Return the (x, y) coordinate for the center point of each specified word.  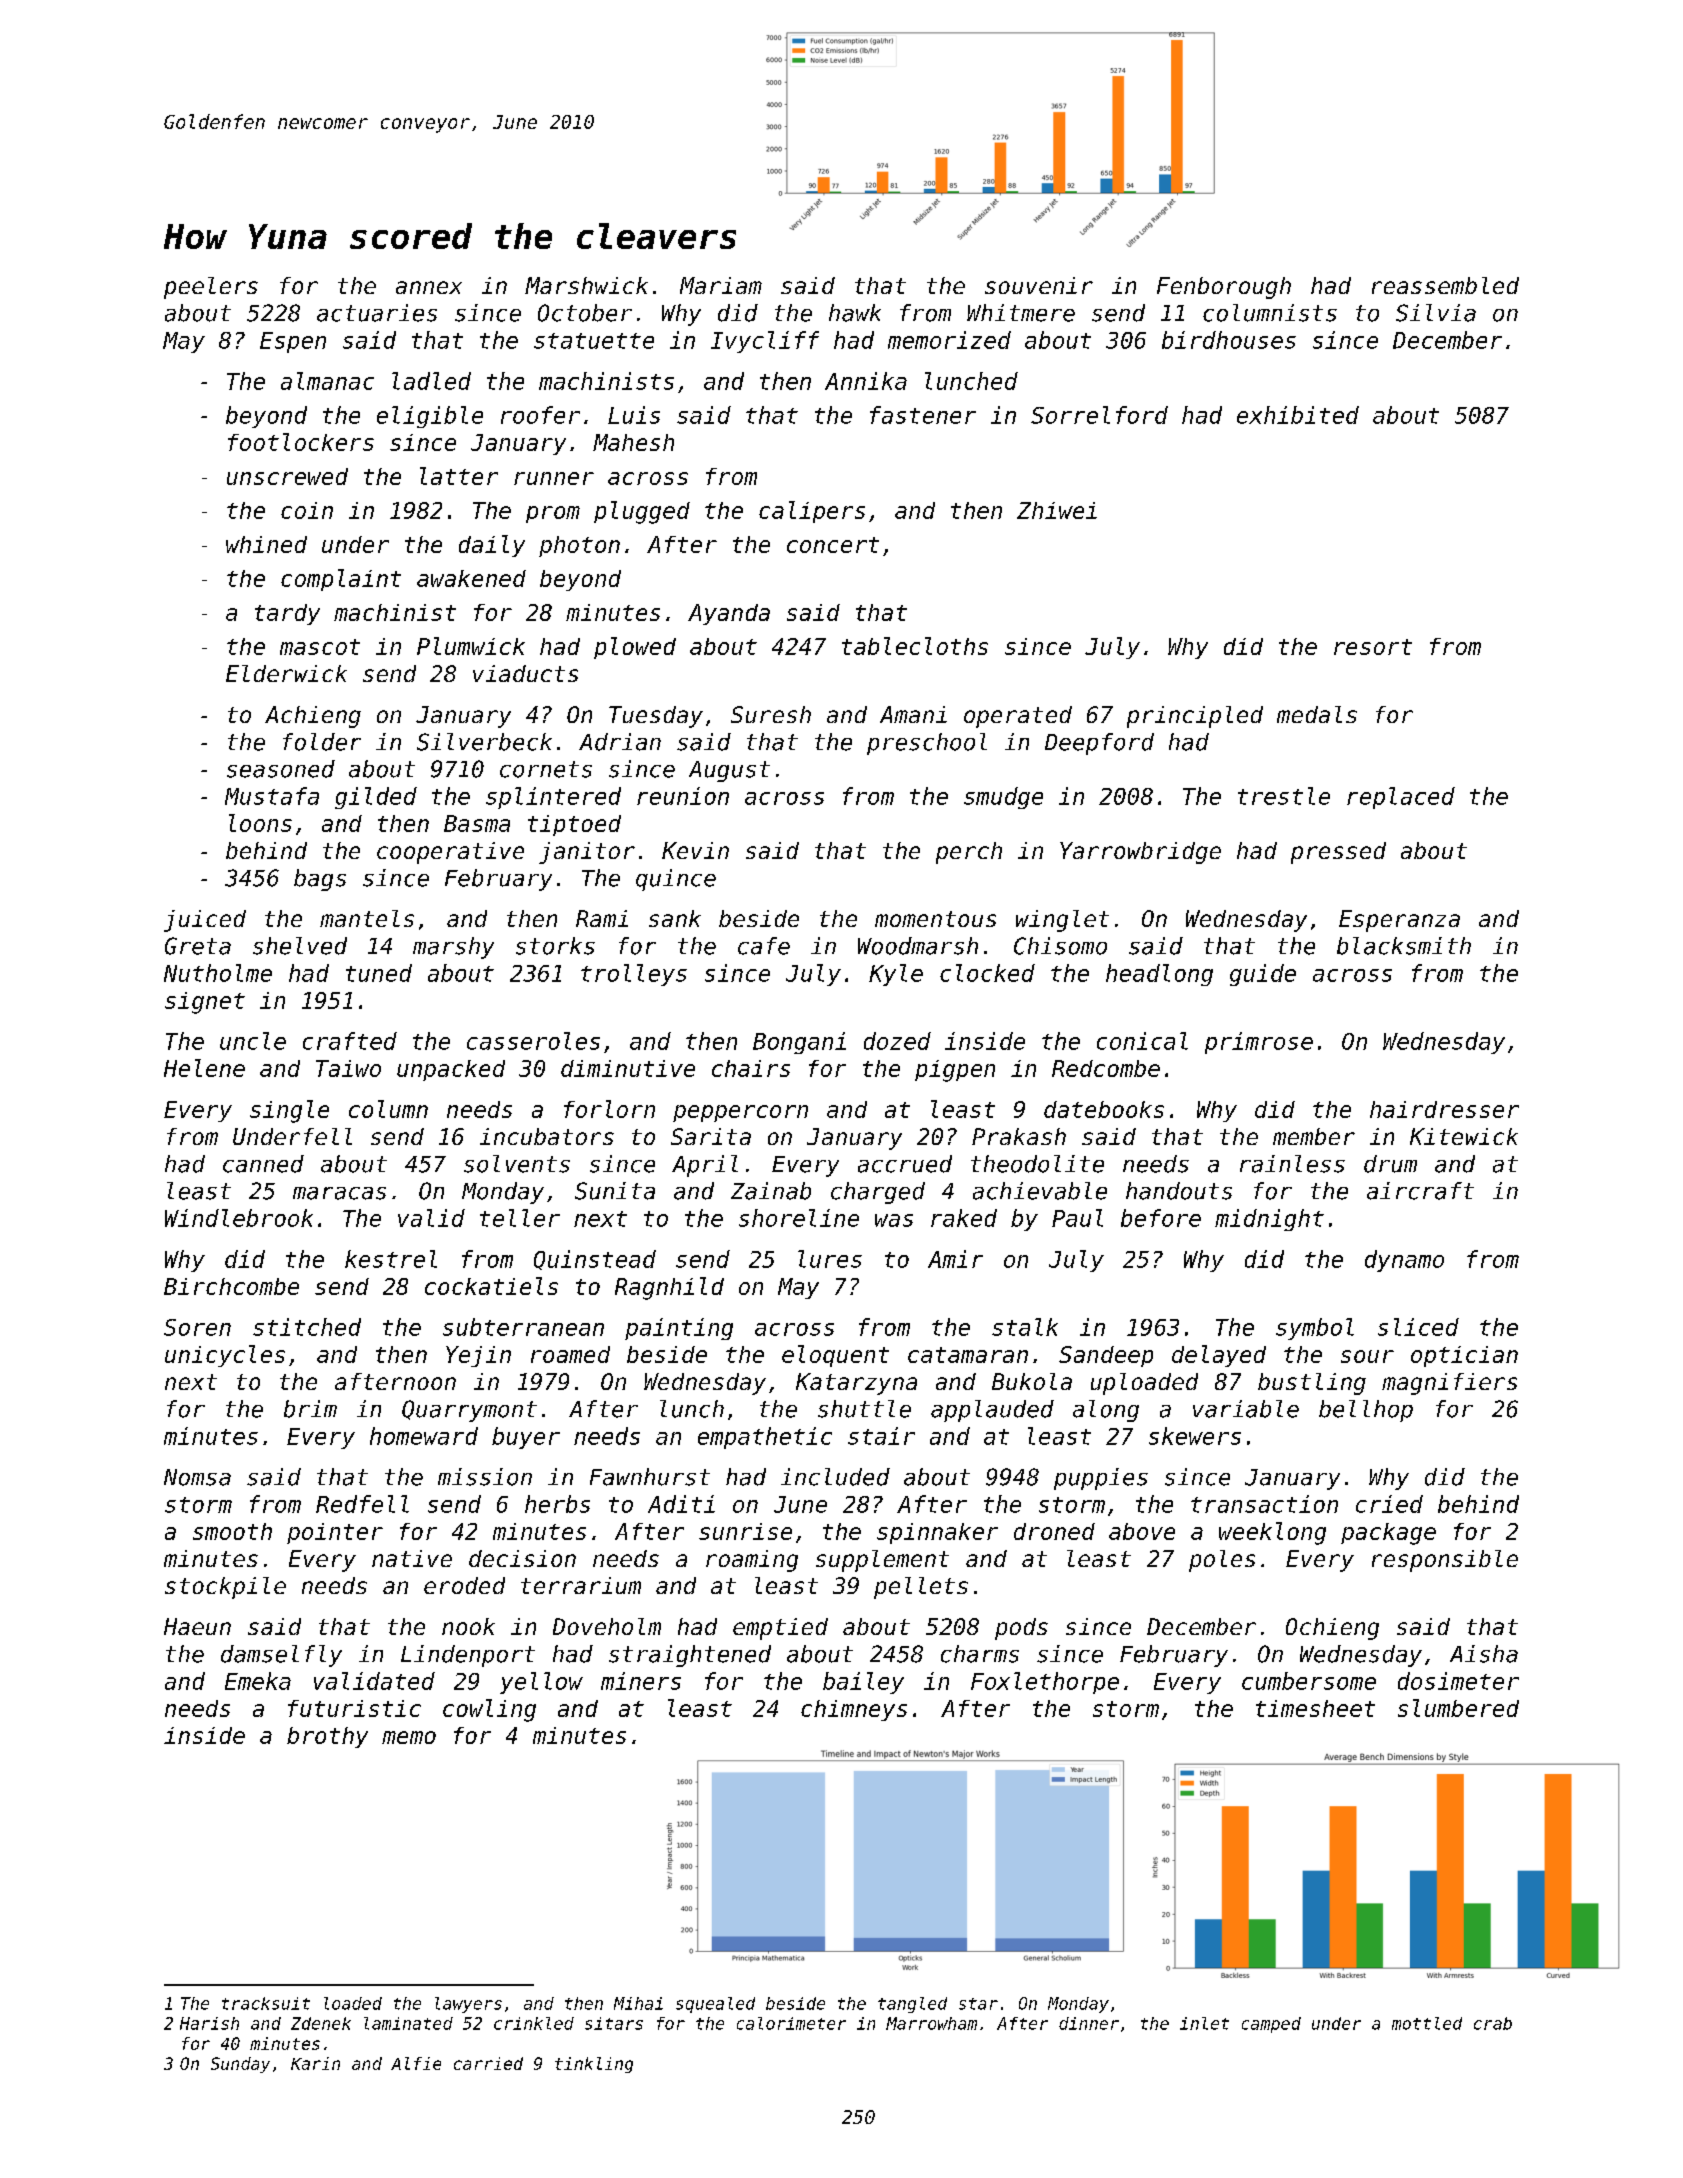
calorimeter (791, 2023)
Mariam (721, 285)
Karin (315, 2063)
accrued (905, 1164)
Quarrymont (469, 1411)
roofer (540, 415)
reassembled (1445, 285)
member (1314, 1136)
